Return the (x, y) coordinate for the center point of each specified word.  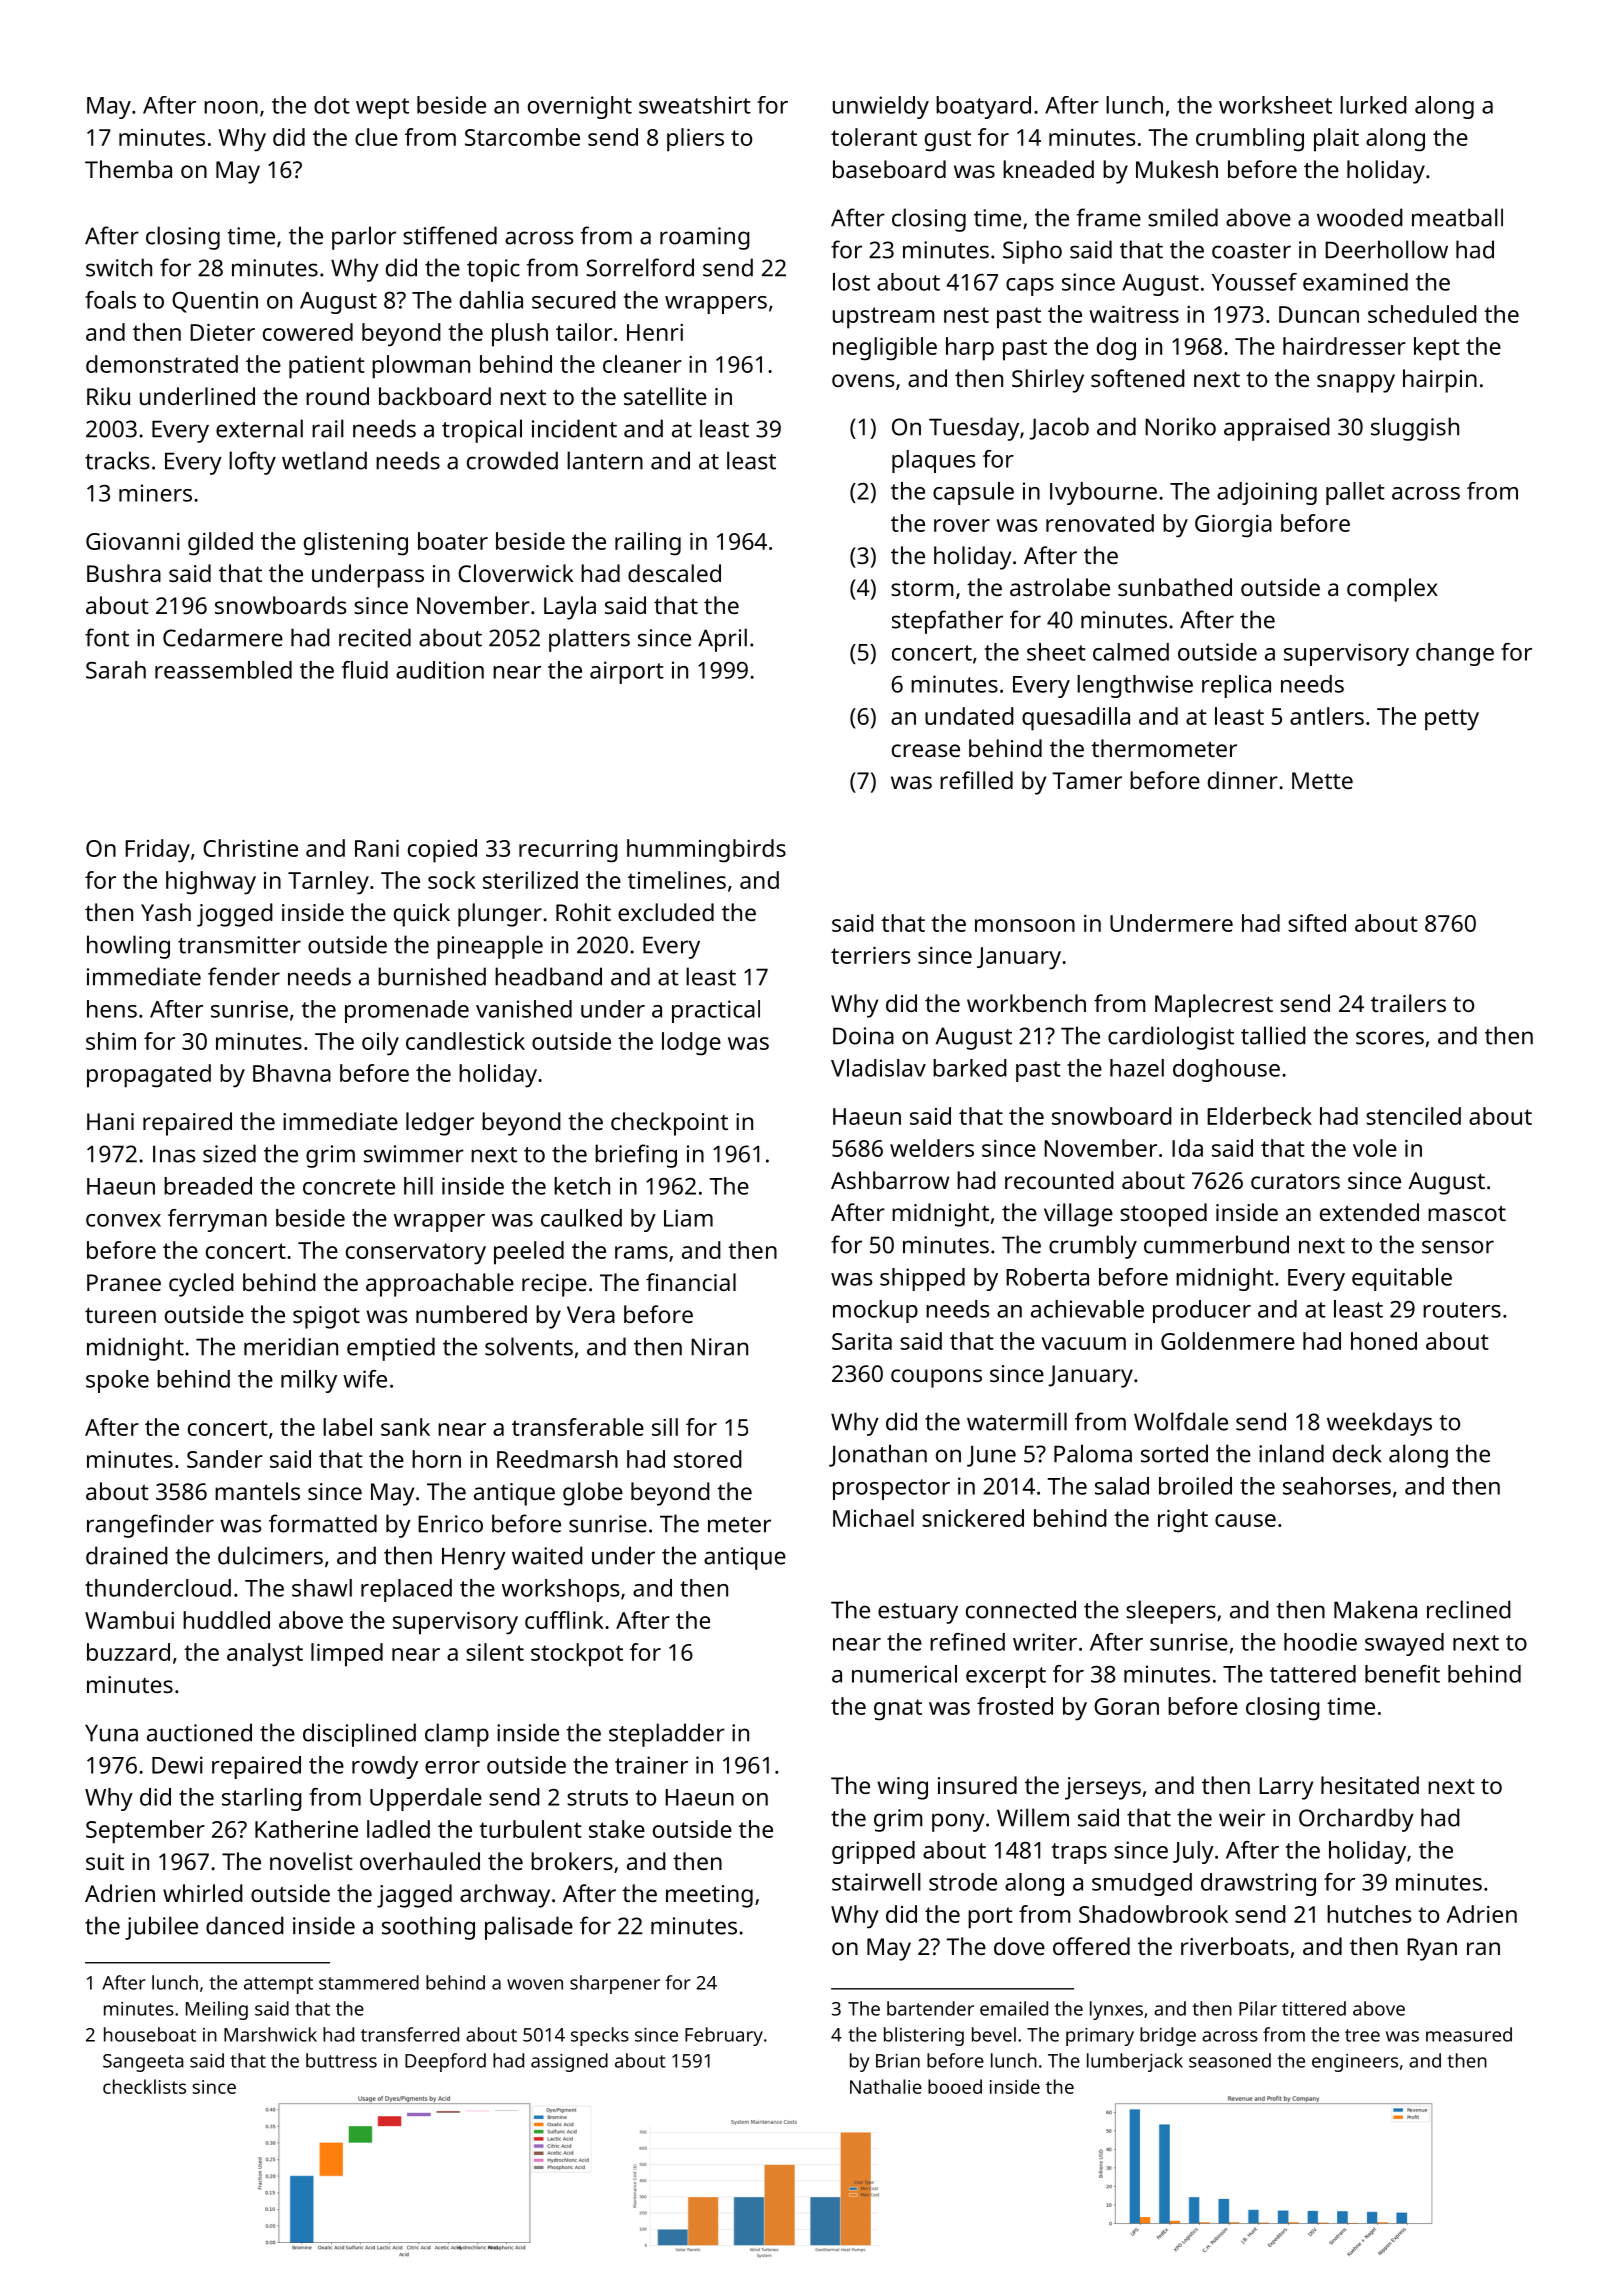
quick (422, 915)
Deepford (445, 2062)
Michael (873, 1518)
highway (211, 883)
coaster (1251, 251)
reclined (1469, 1609)
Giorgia (1233, 526)
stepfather (947, 622)
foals (110, 300)
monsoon (1025, 925)
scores (1390, 1038)
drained (127, 1555)
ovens (863, 380)
